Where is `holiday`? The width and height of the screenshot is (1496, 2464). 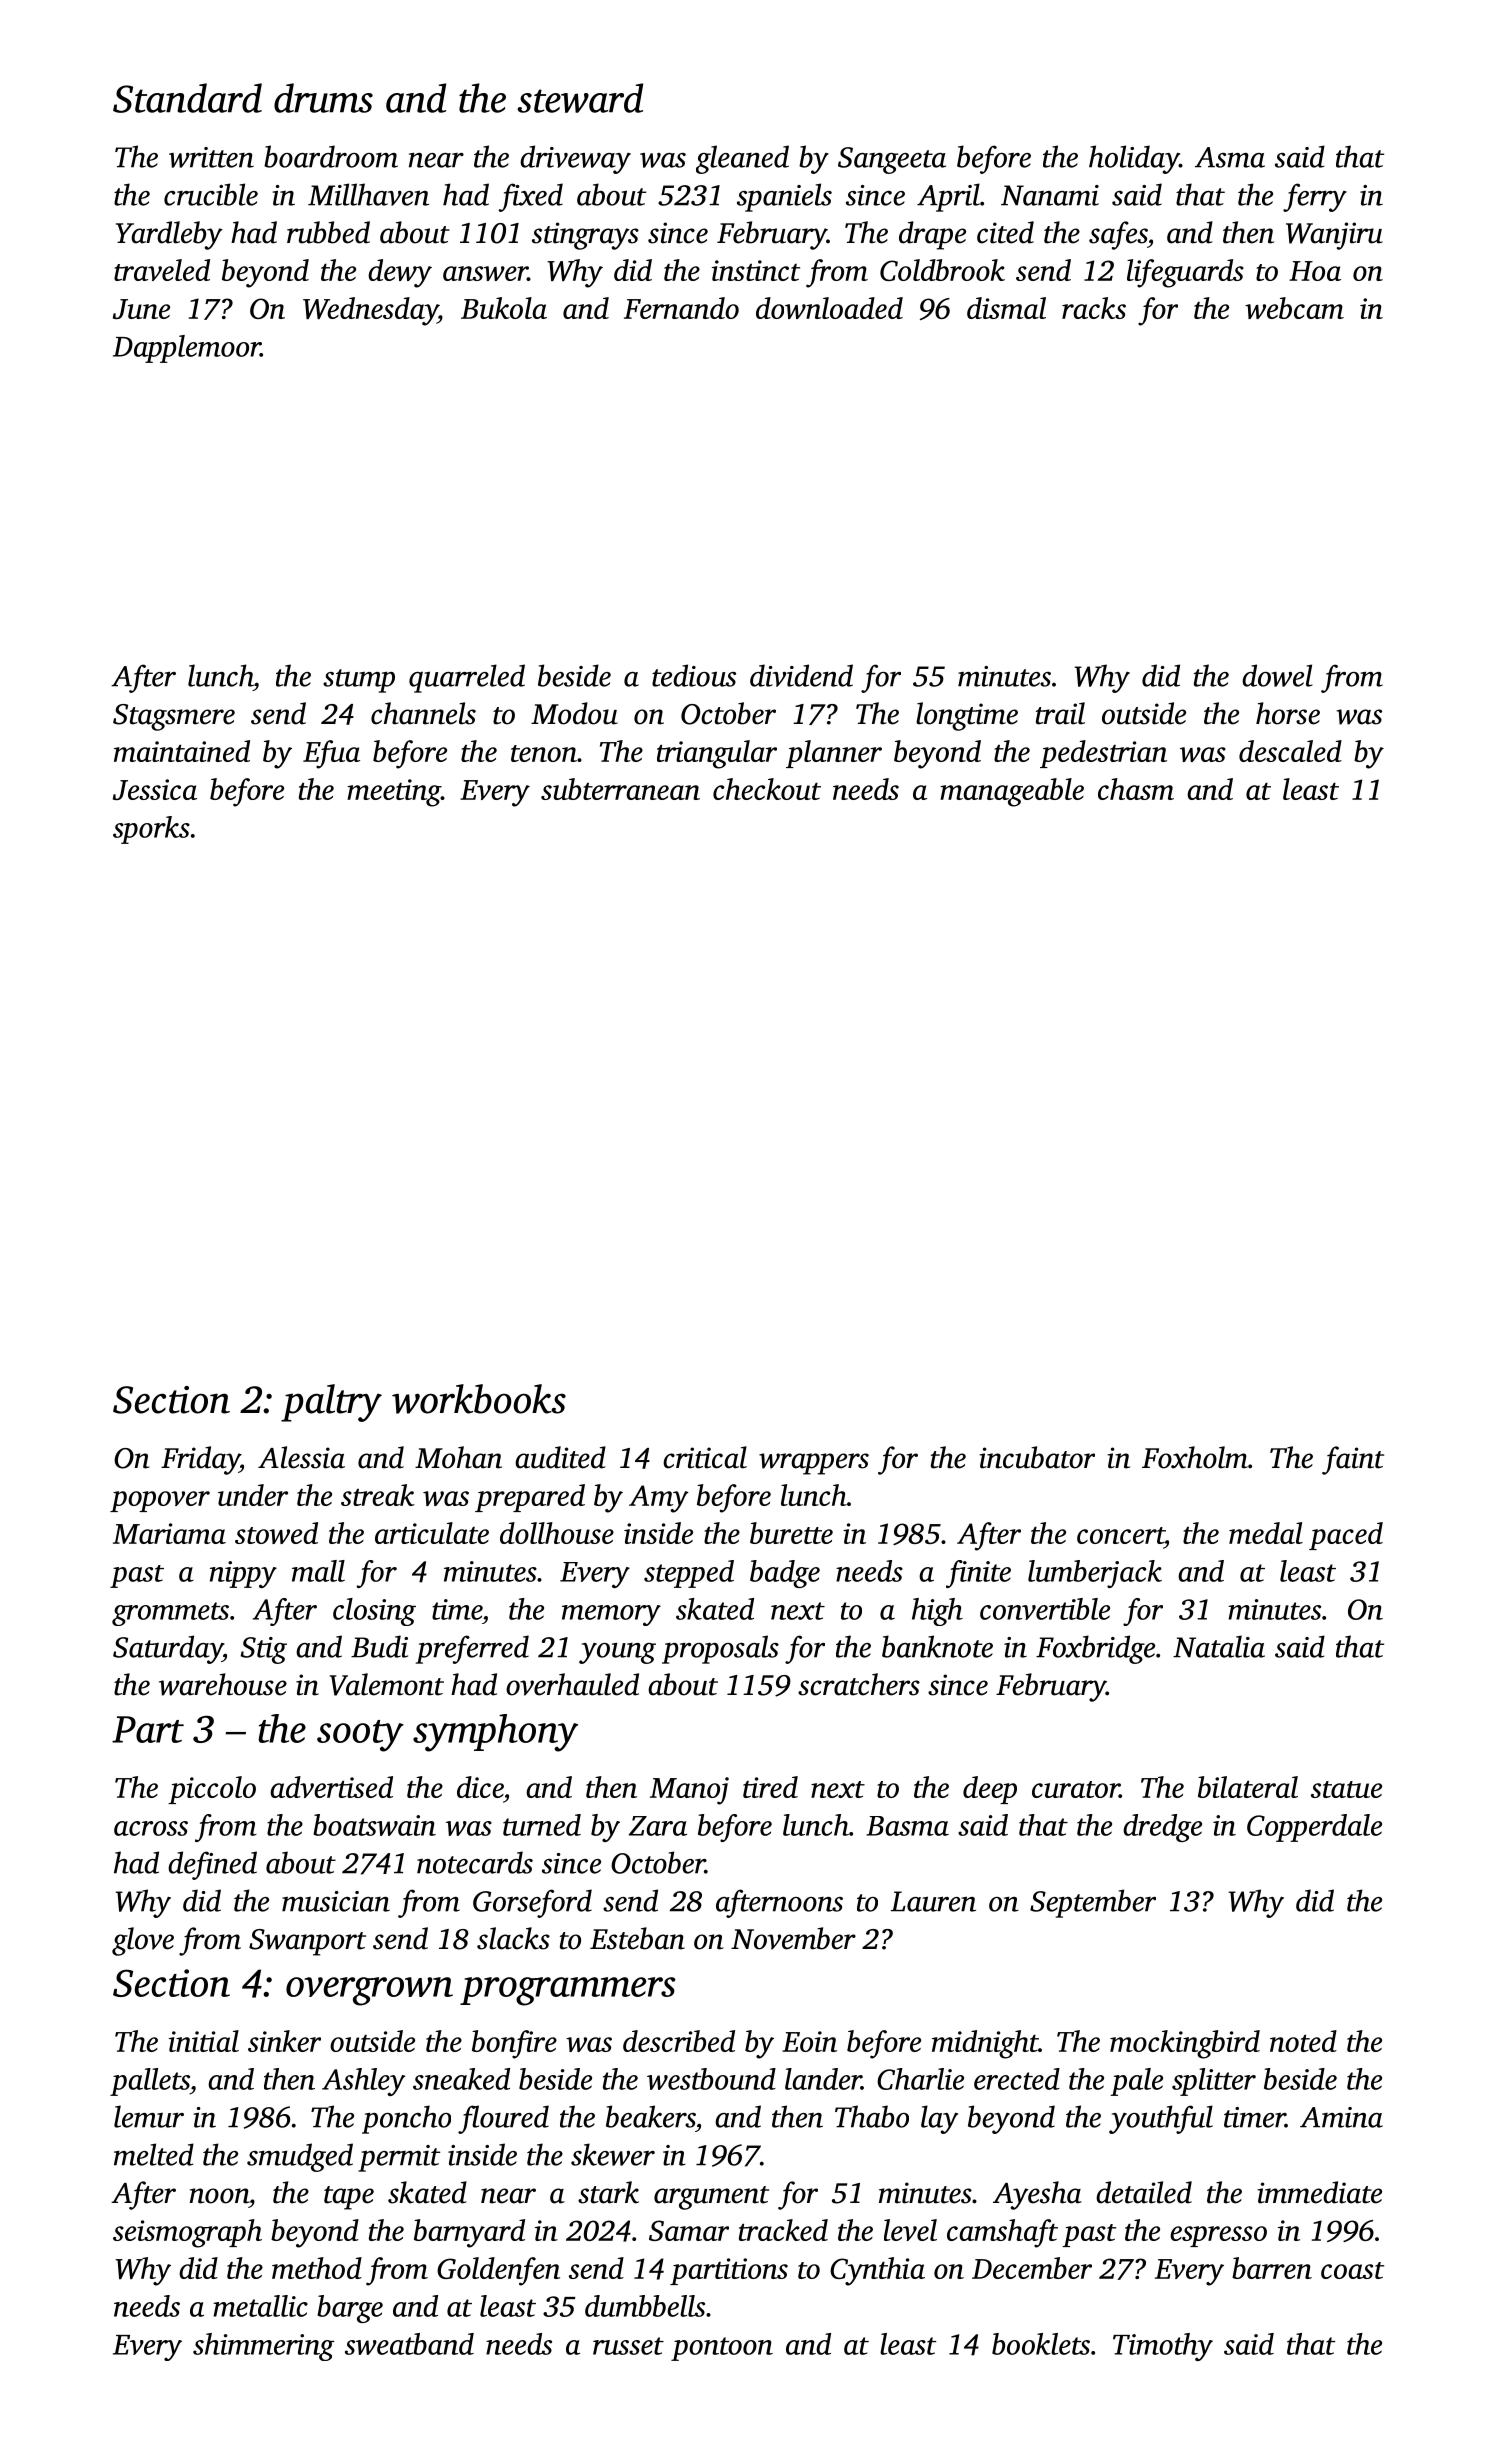
holiday is located at coordinates (1134, 159).
